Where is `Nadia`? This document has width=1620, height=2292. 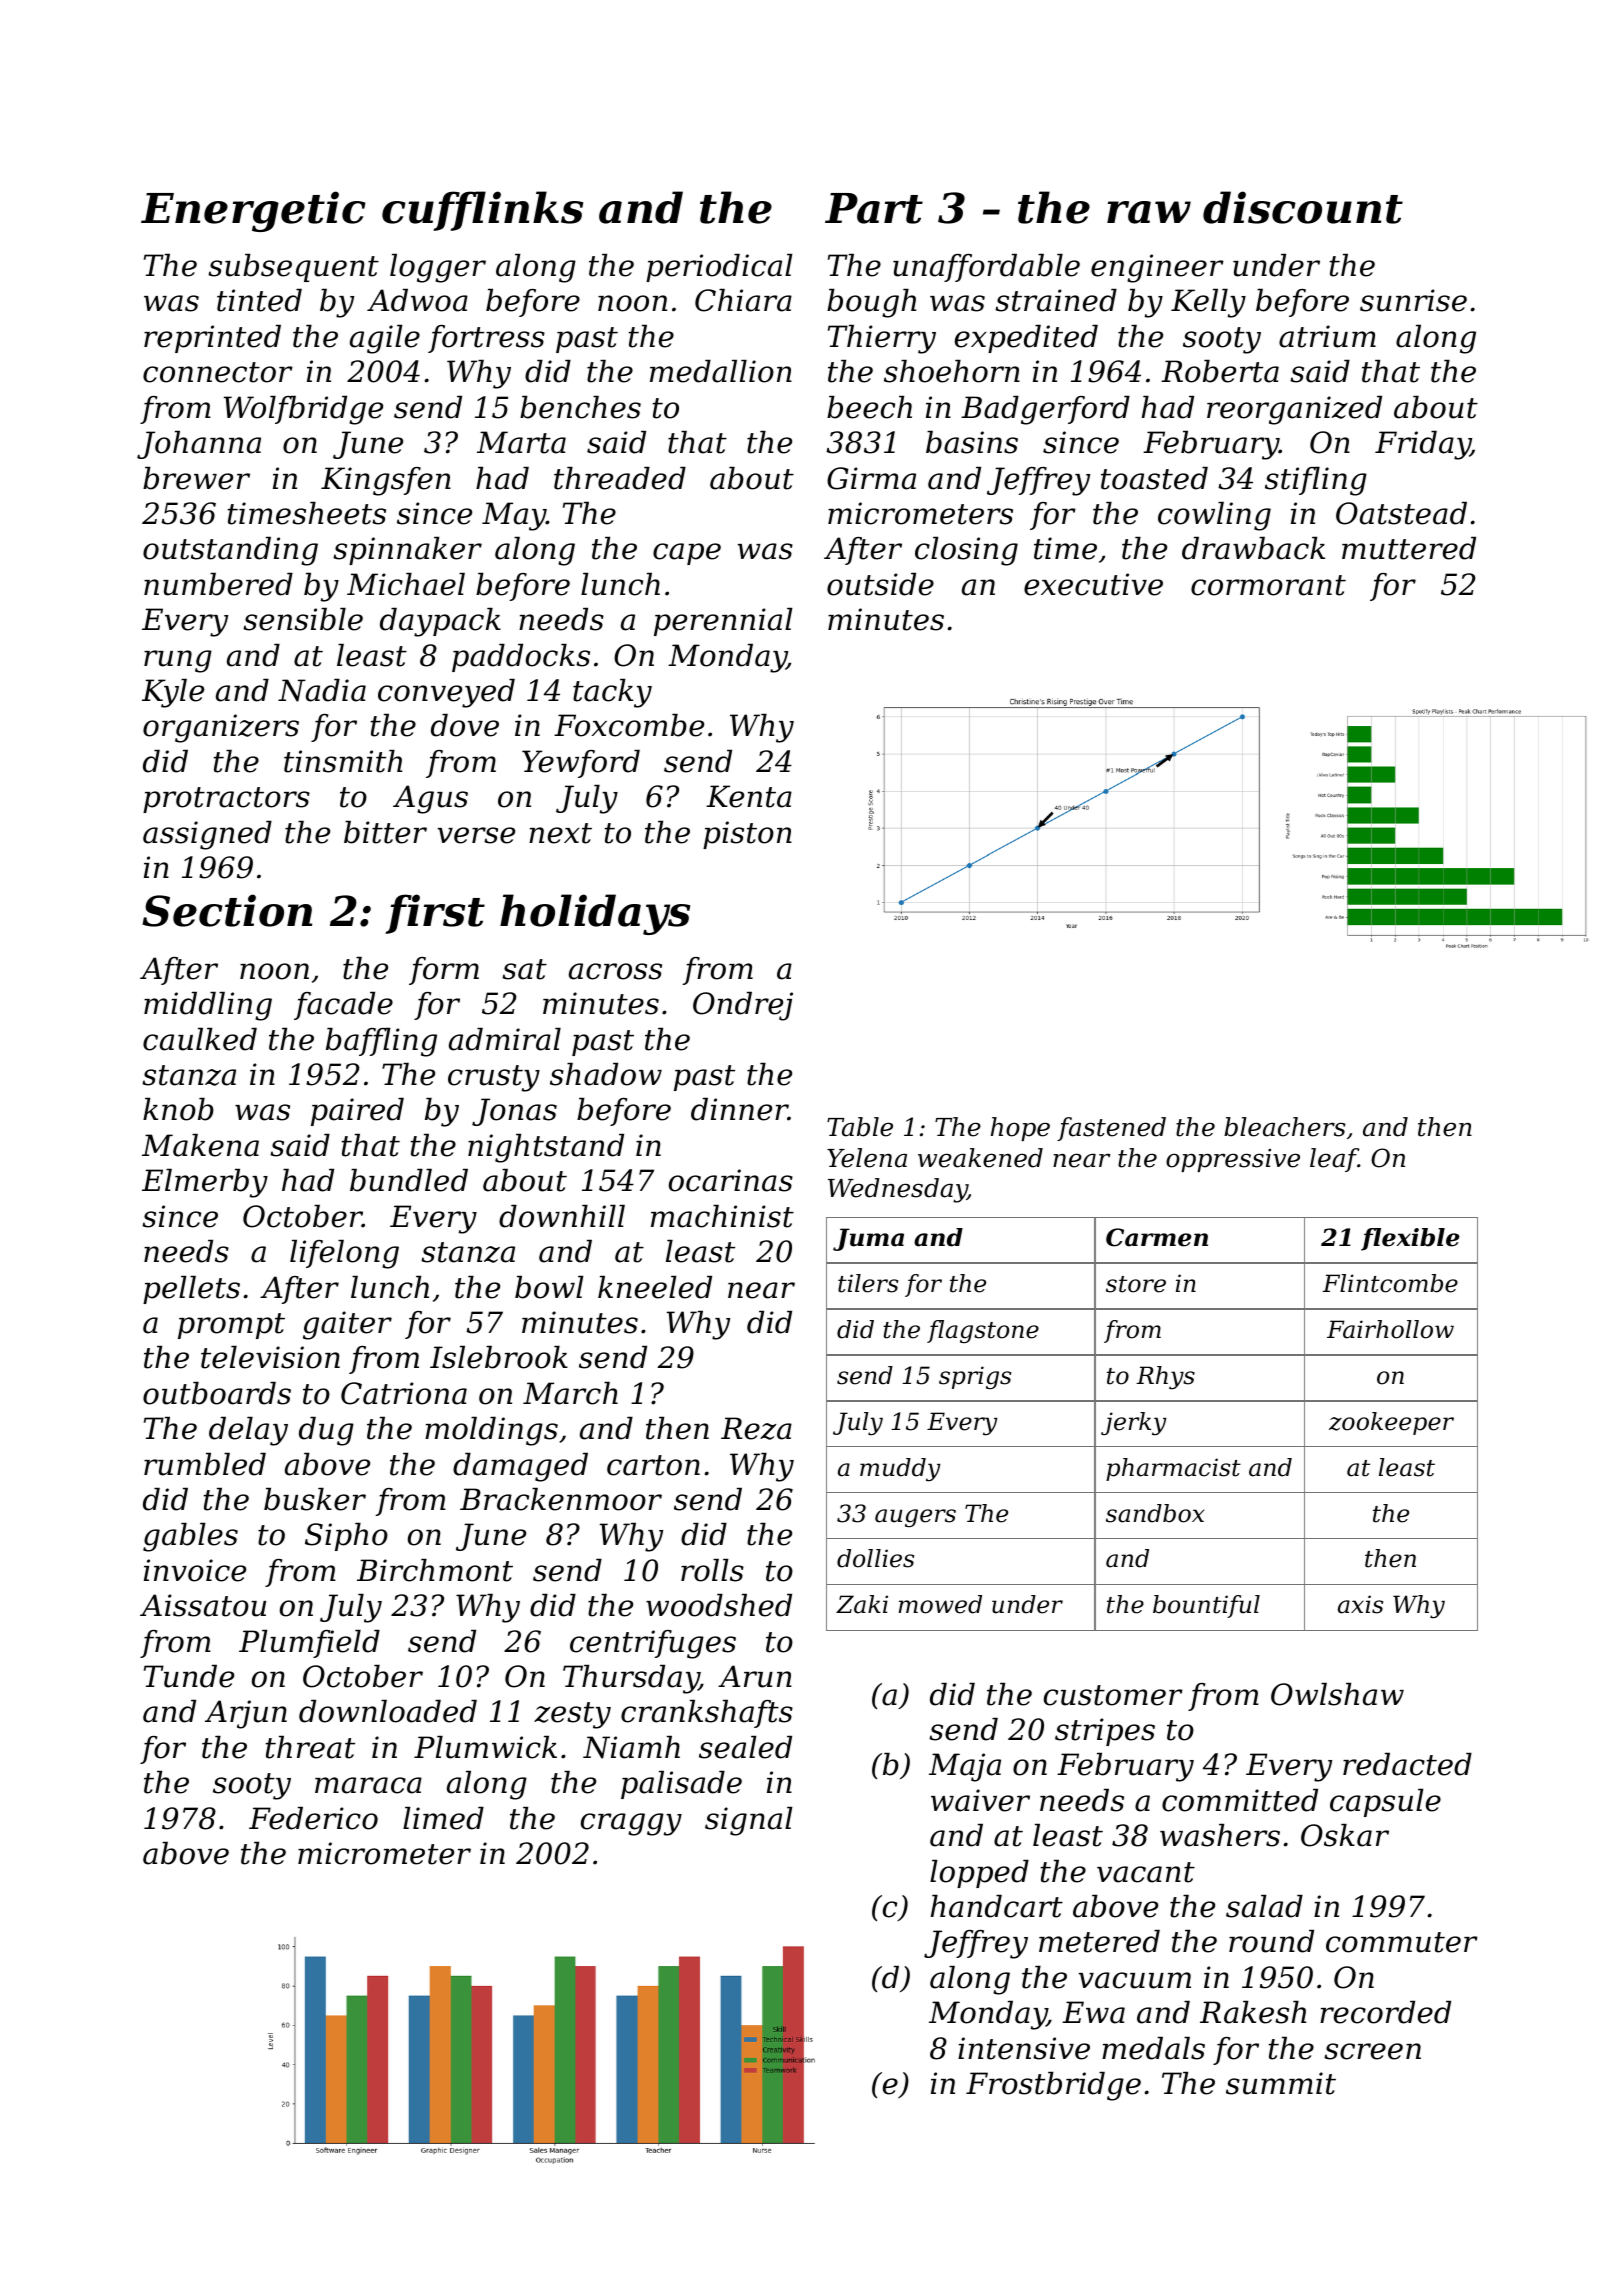
Nadia is located at coordinates (322, 690).
